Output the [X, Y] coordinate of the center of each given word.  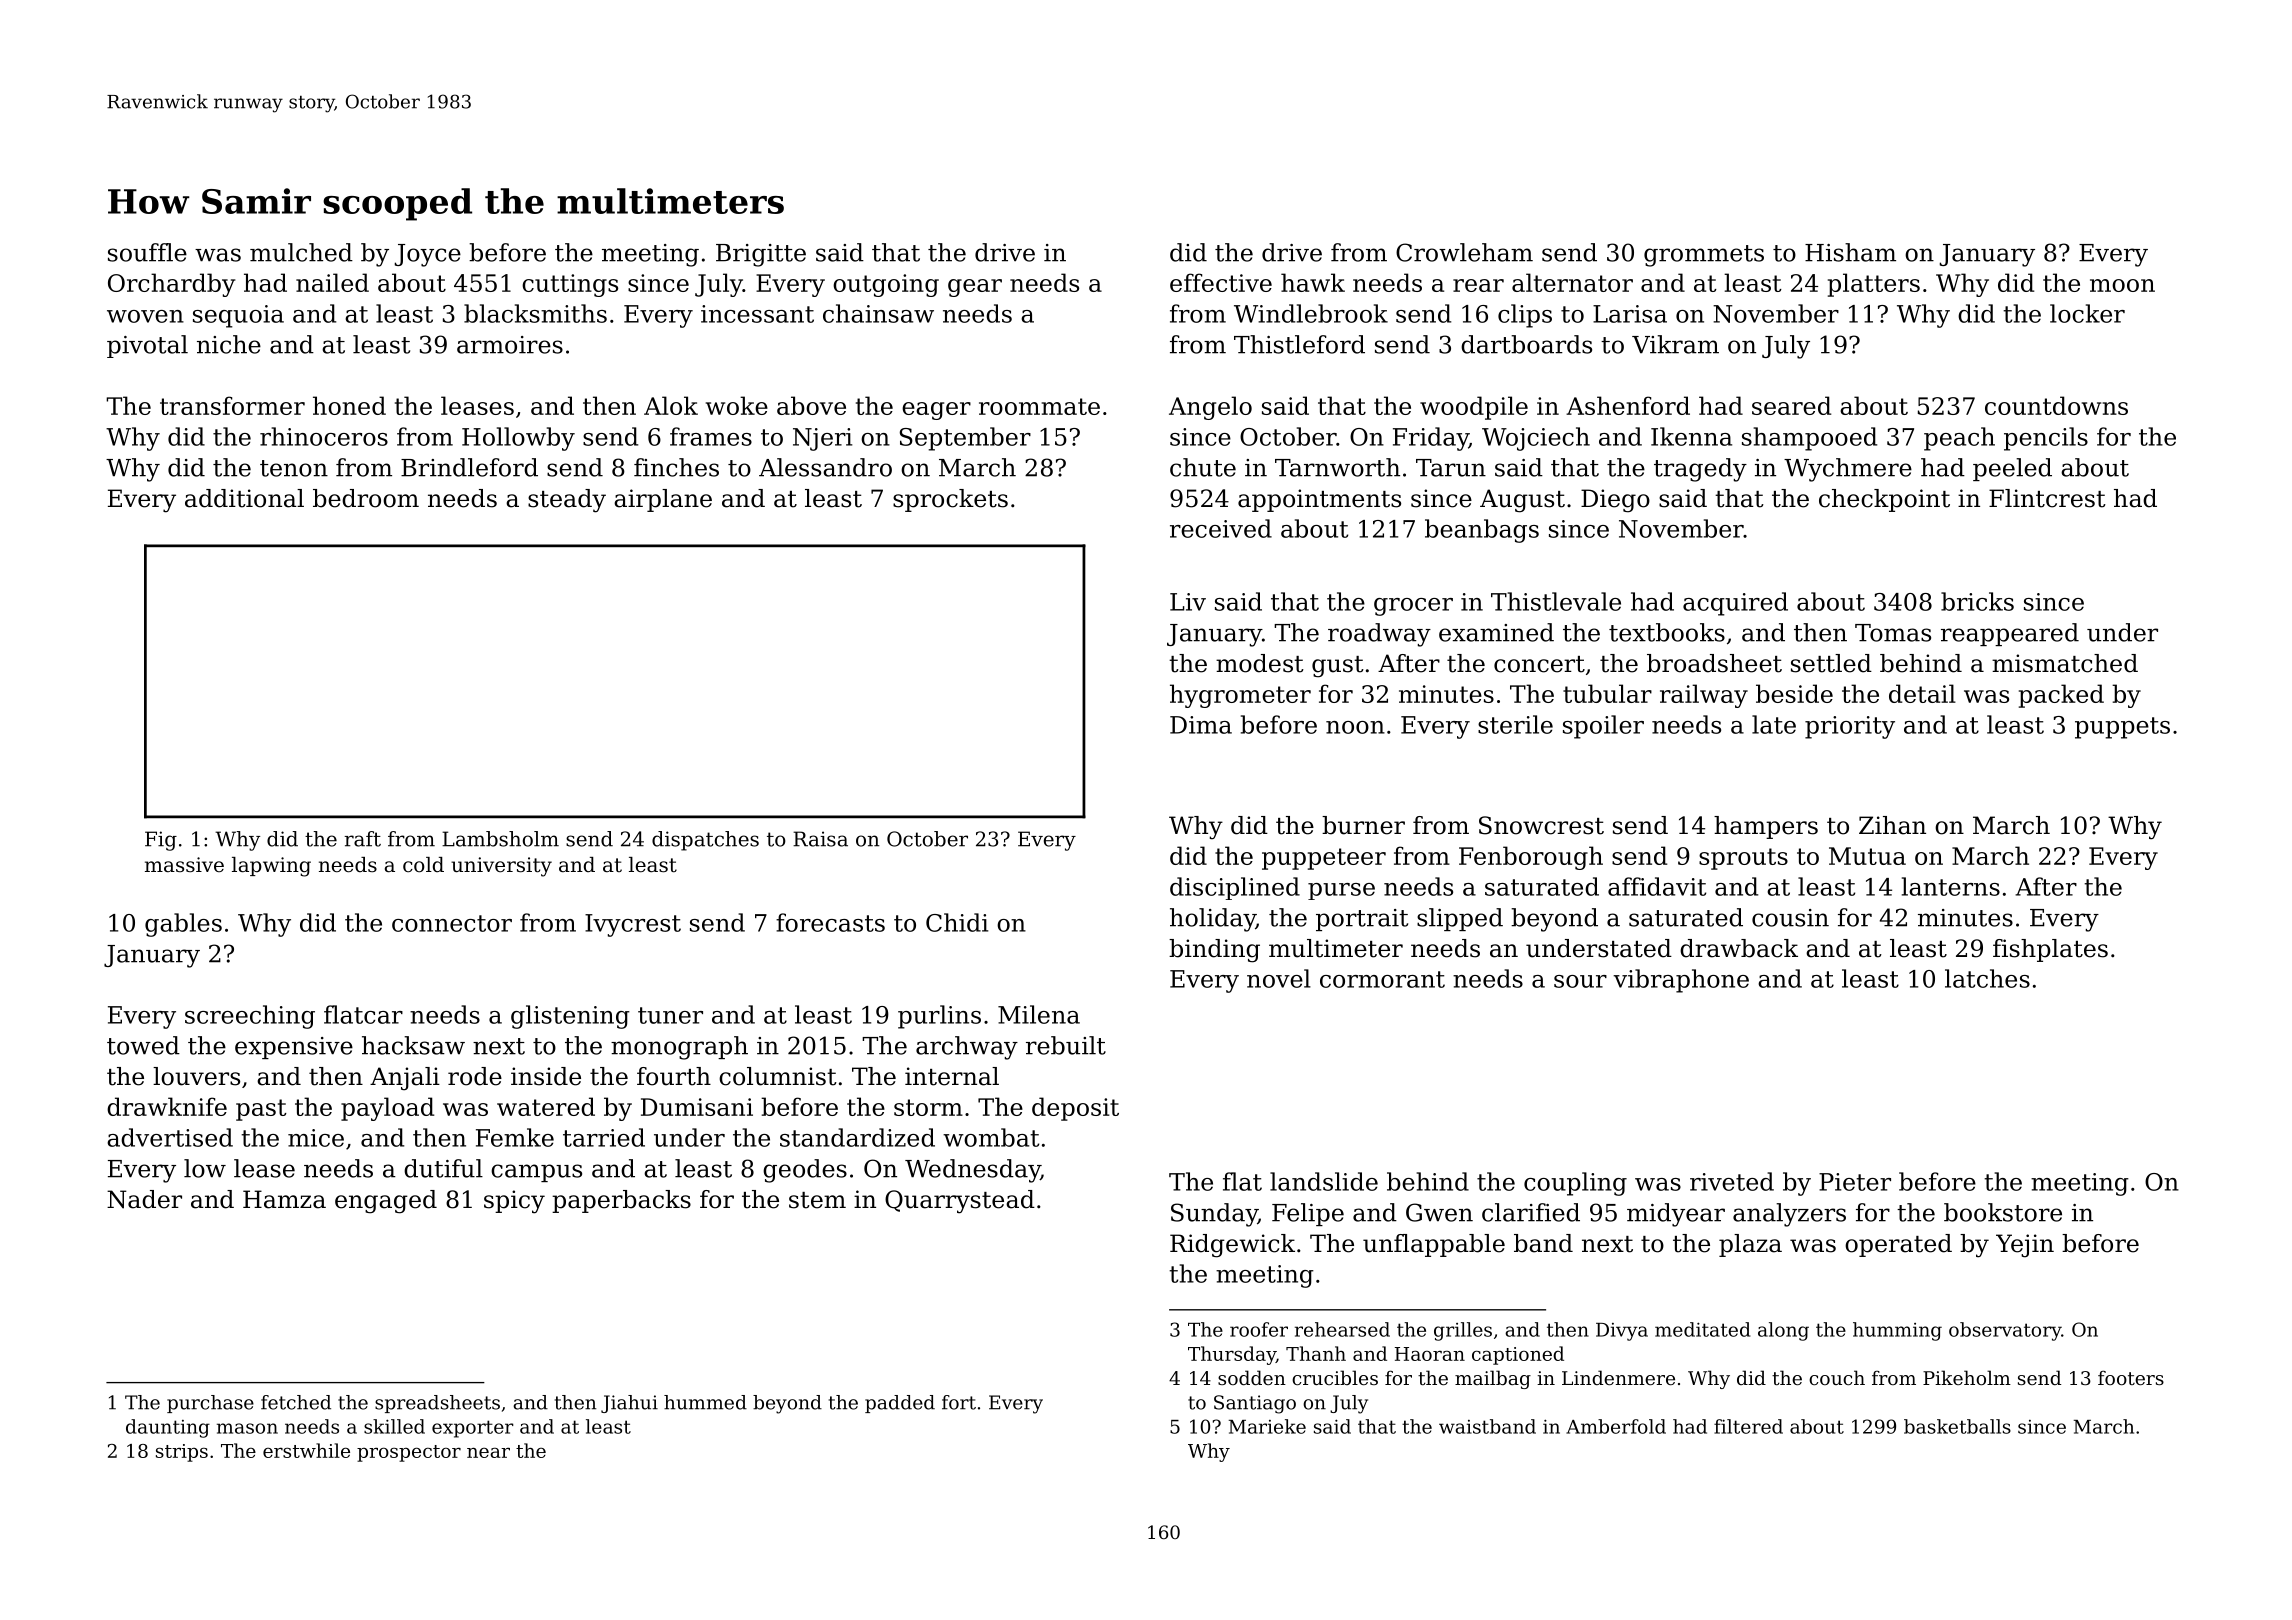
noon [1355, 727]
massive [184, 864]
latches [1987, 978]
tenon [294, 468]
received [1221, 528]
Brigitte [761, 255]
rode [475, 1076]
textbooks [1667, 632]
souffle [147, 252]
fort [959, 1402]
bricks [1977, 601]
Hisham [1850, 252]
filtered [1748, 1426]
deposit [1075, 1109]
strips [182, 1453]
